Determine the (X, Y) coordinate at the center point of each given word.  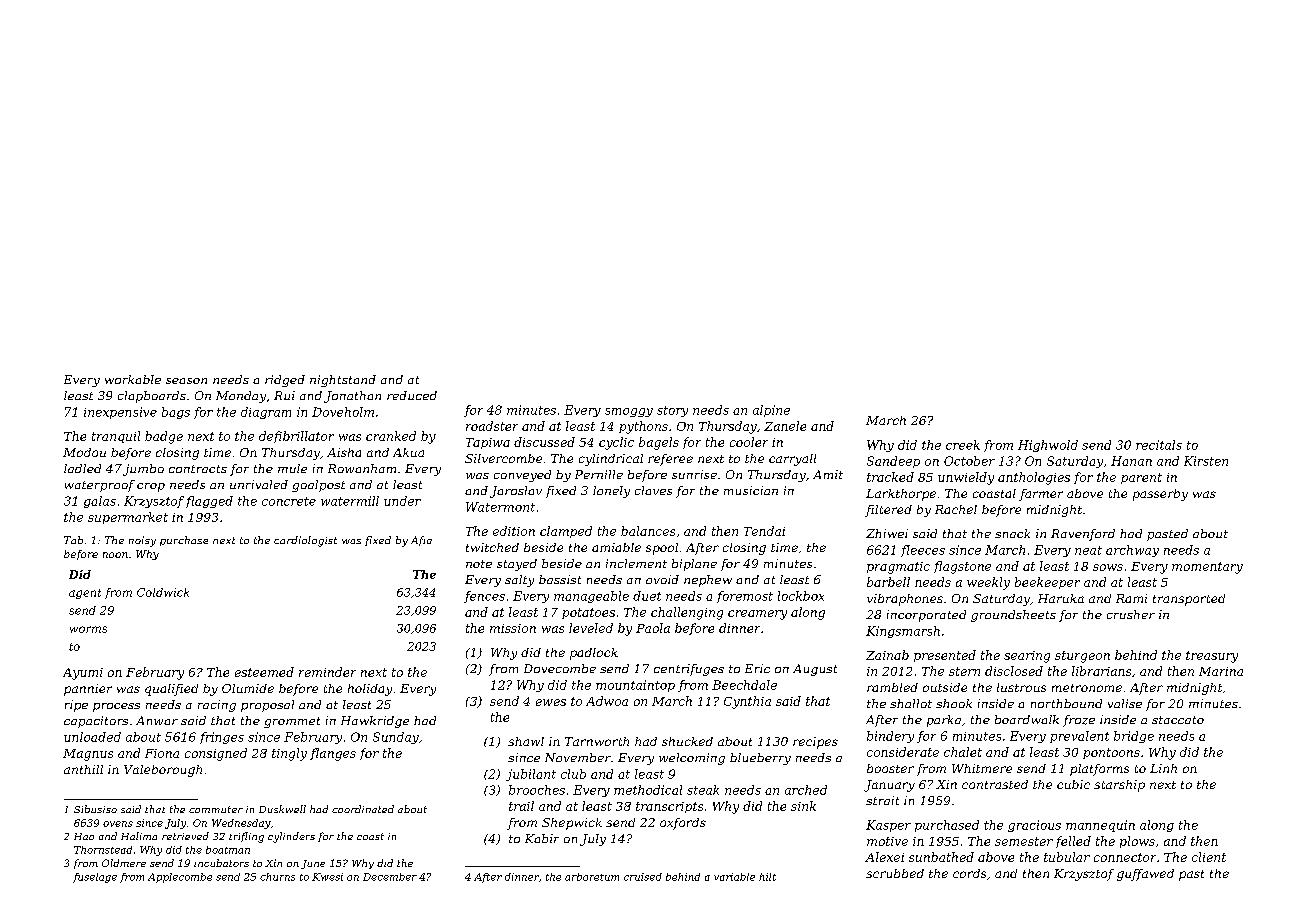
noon (115, 555)
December (390, 877)
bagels (659, 443)
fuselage (95, 878)
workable (133, 379)
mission (513, 628)
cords (969, 873)
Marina (1221, 671)
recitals (1159, 445)
